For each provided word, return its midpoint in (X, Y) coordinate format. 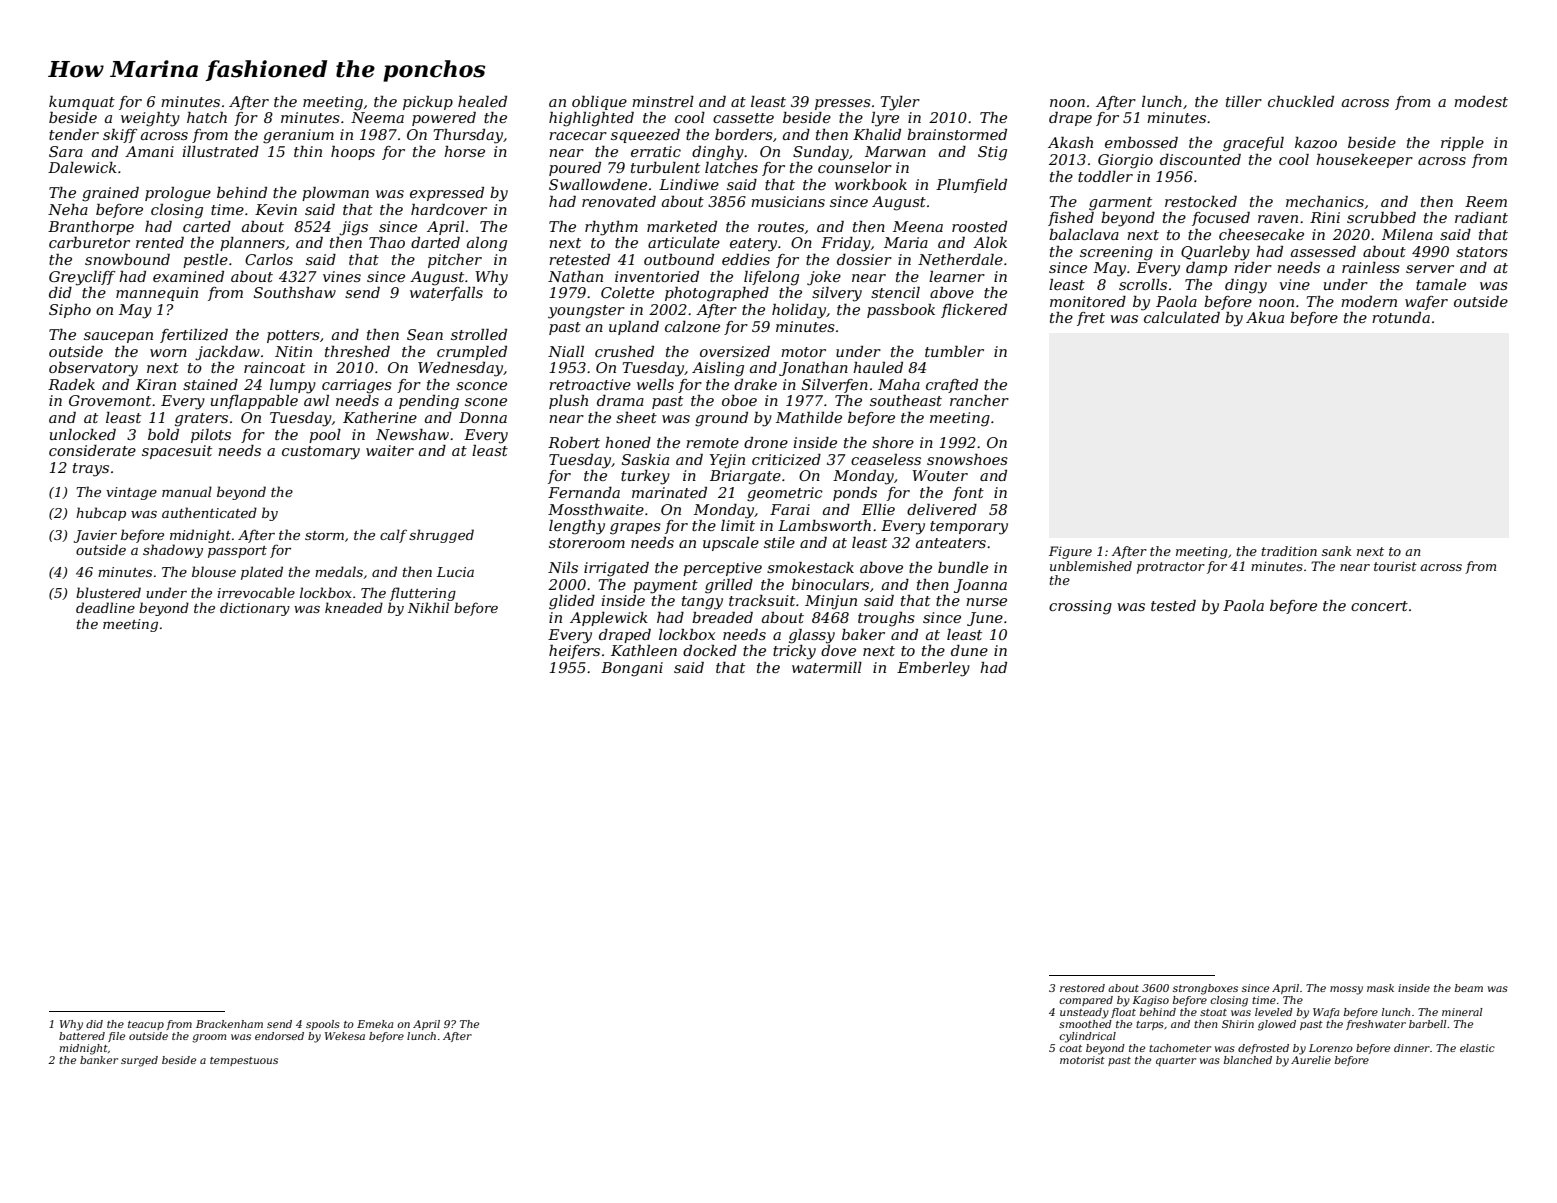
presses (843, 104)
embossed (1141, 142)
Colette (627, 292)
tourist (1395, 566)
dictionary (255, 609)
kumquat (82, 103)
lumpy (293, 386)
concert (1379, 606)
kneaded (354, 607)
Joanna (980, 586)
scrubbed (1381, 217)
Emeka (375, 1024)
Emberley (933, 669)
